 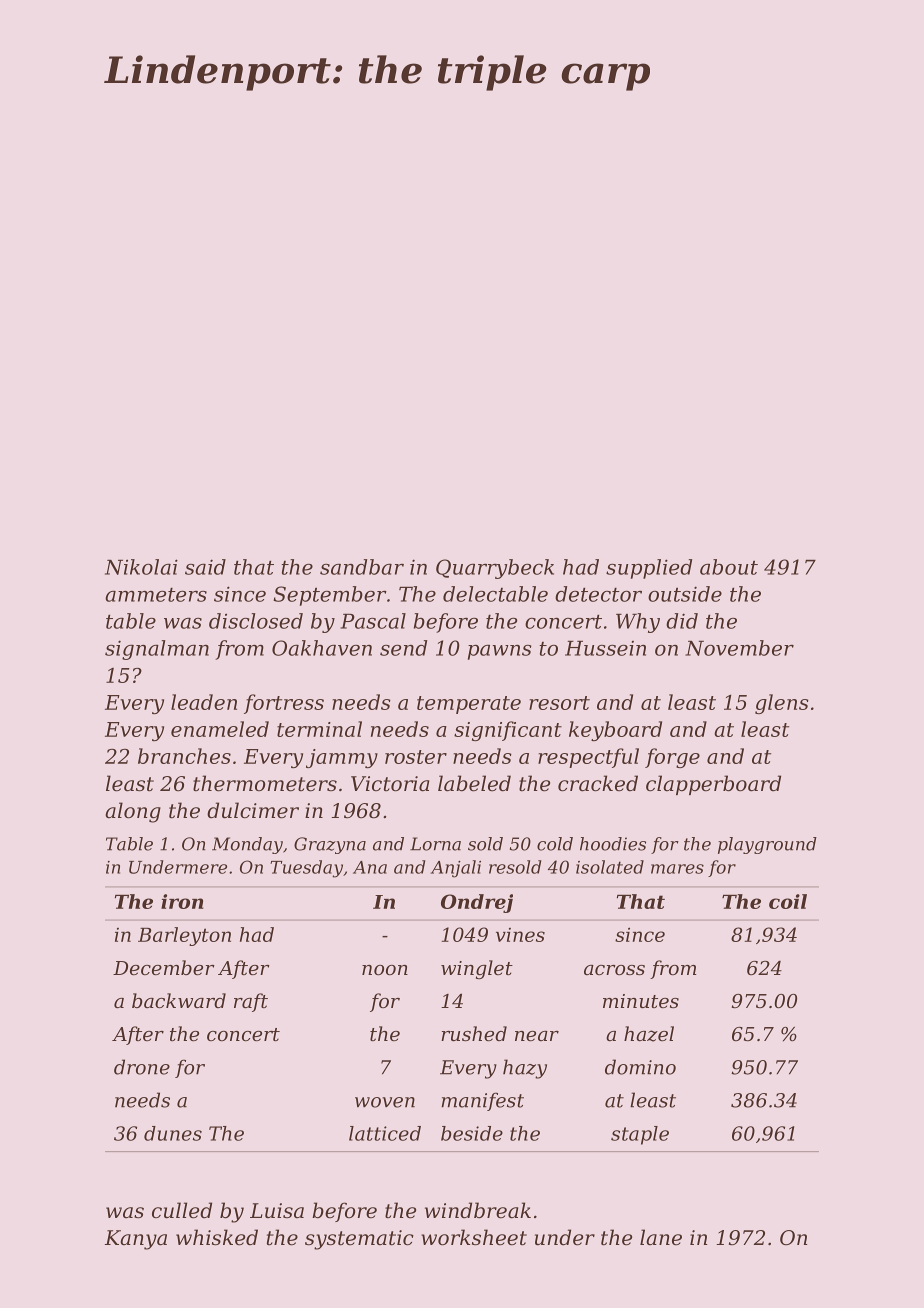 I want to click on windbreak, so click(x=478, y=1210).
